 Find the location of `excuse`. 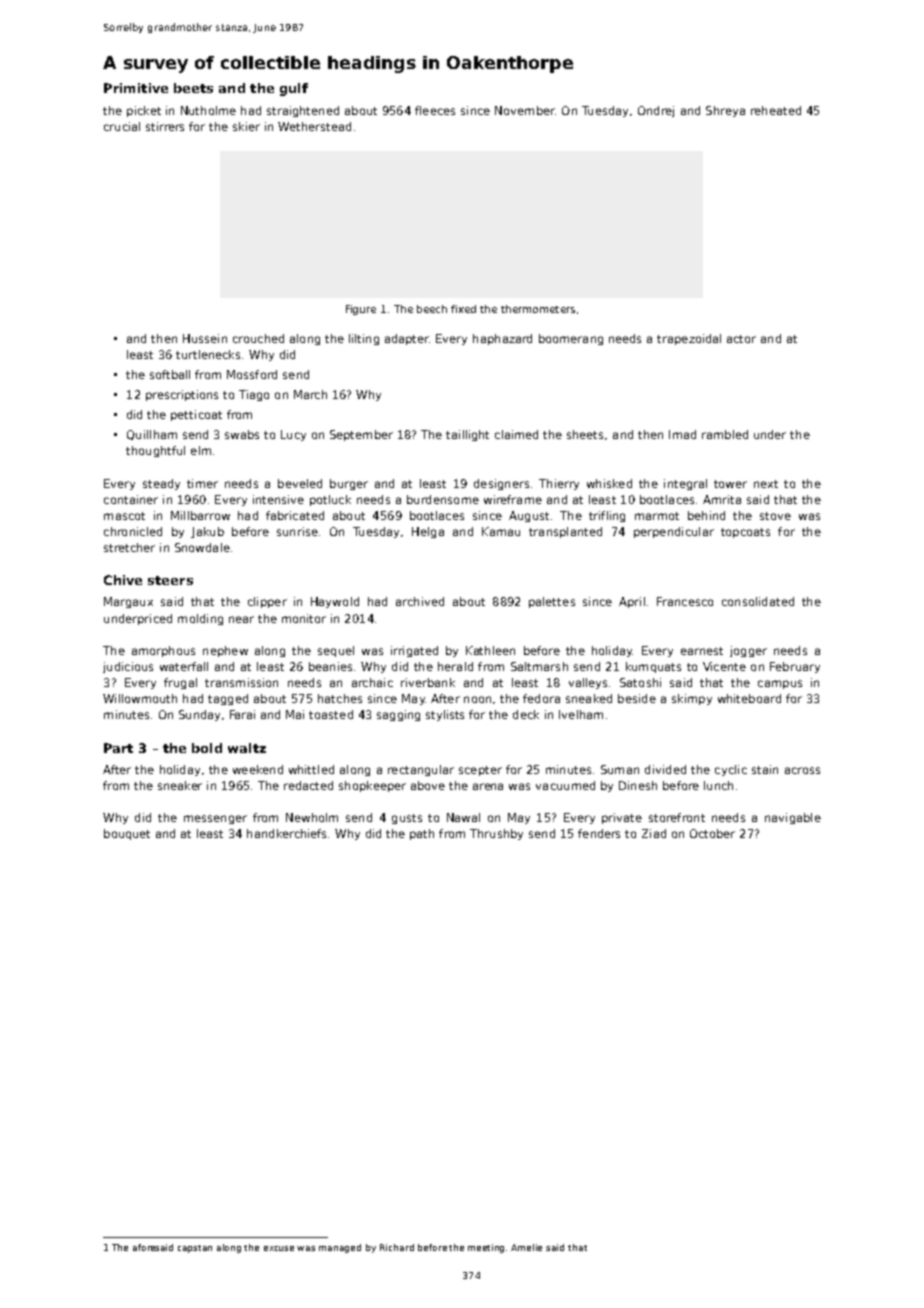

excuse is located at coordinates (279, 1248).
